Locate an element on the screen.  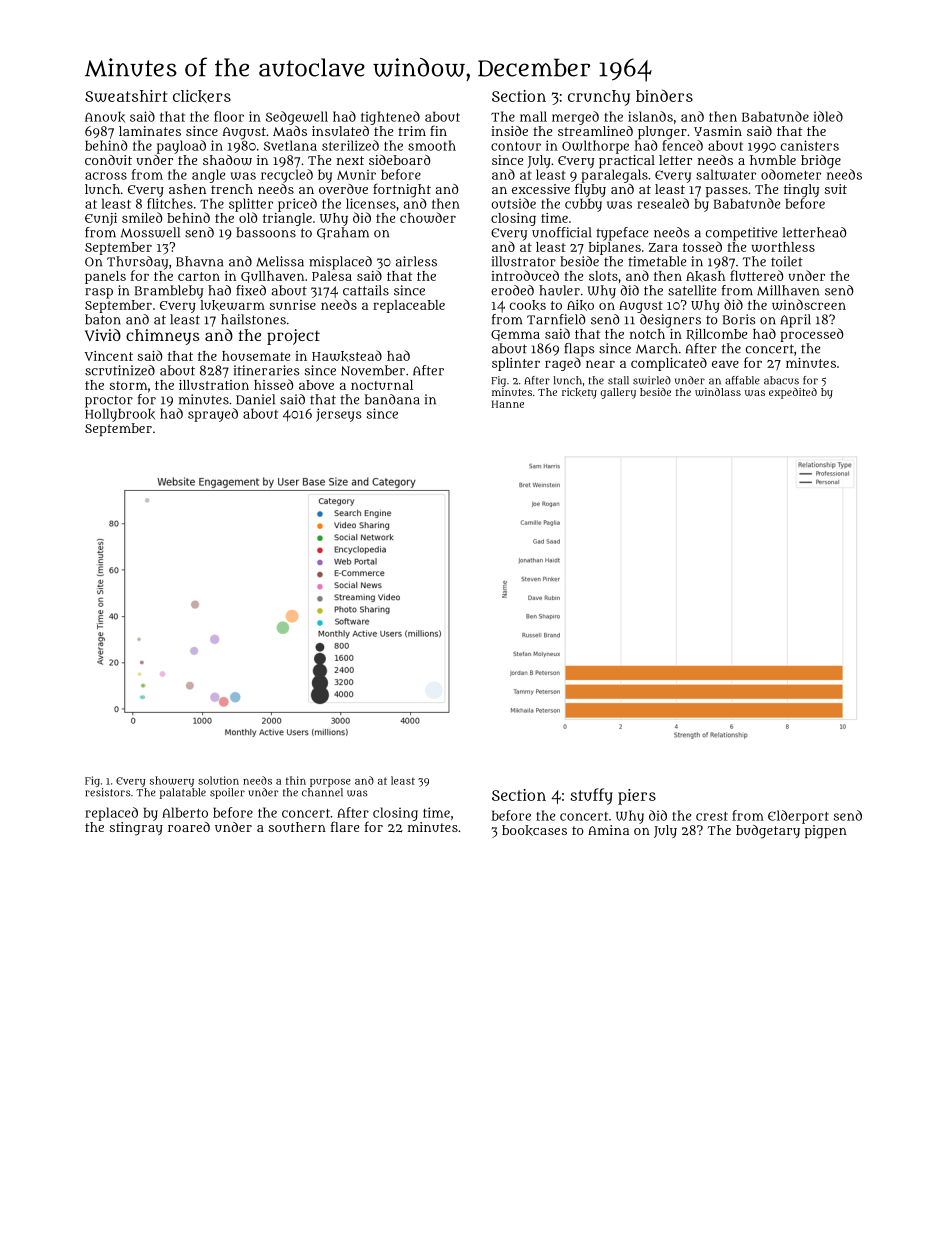
splinter is located at coordinates (516, 364).
